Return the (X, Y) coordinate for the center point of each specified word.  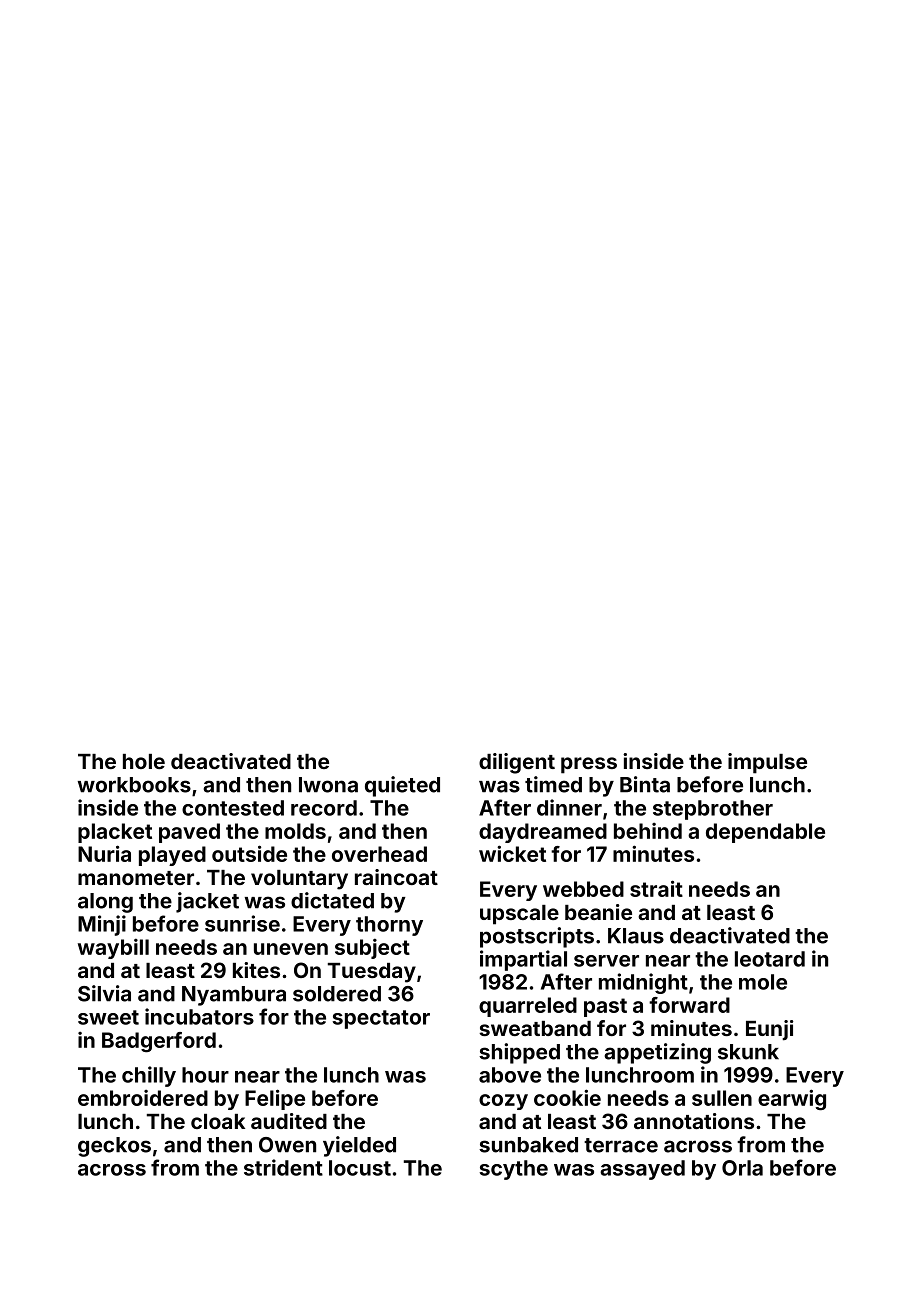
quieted (402, 786)
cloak (218, 1121)
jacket (207, 902)
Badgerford (159, 1042)
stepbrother (713, 810)
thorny (389, 926)
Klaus (636, 936)
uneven (291, 949)
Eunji (770, 1030)
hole (144, 761)
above (510, 1075)
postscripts (537, 937)
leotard (770, 959)
